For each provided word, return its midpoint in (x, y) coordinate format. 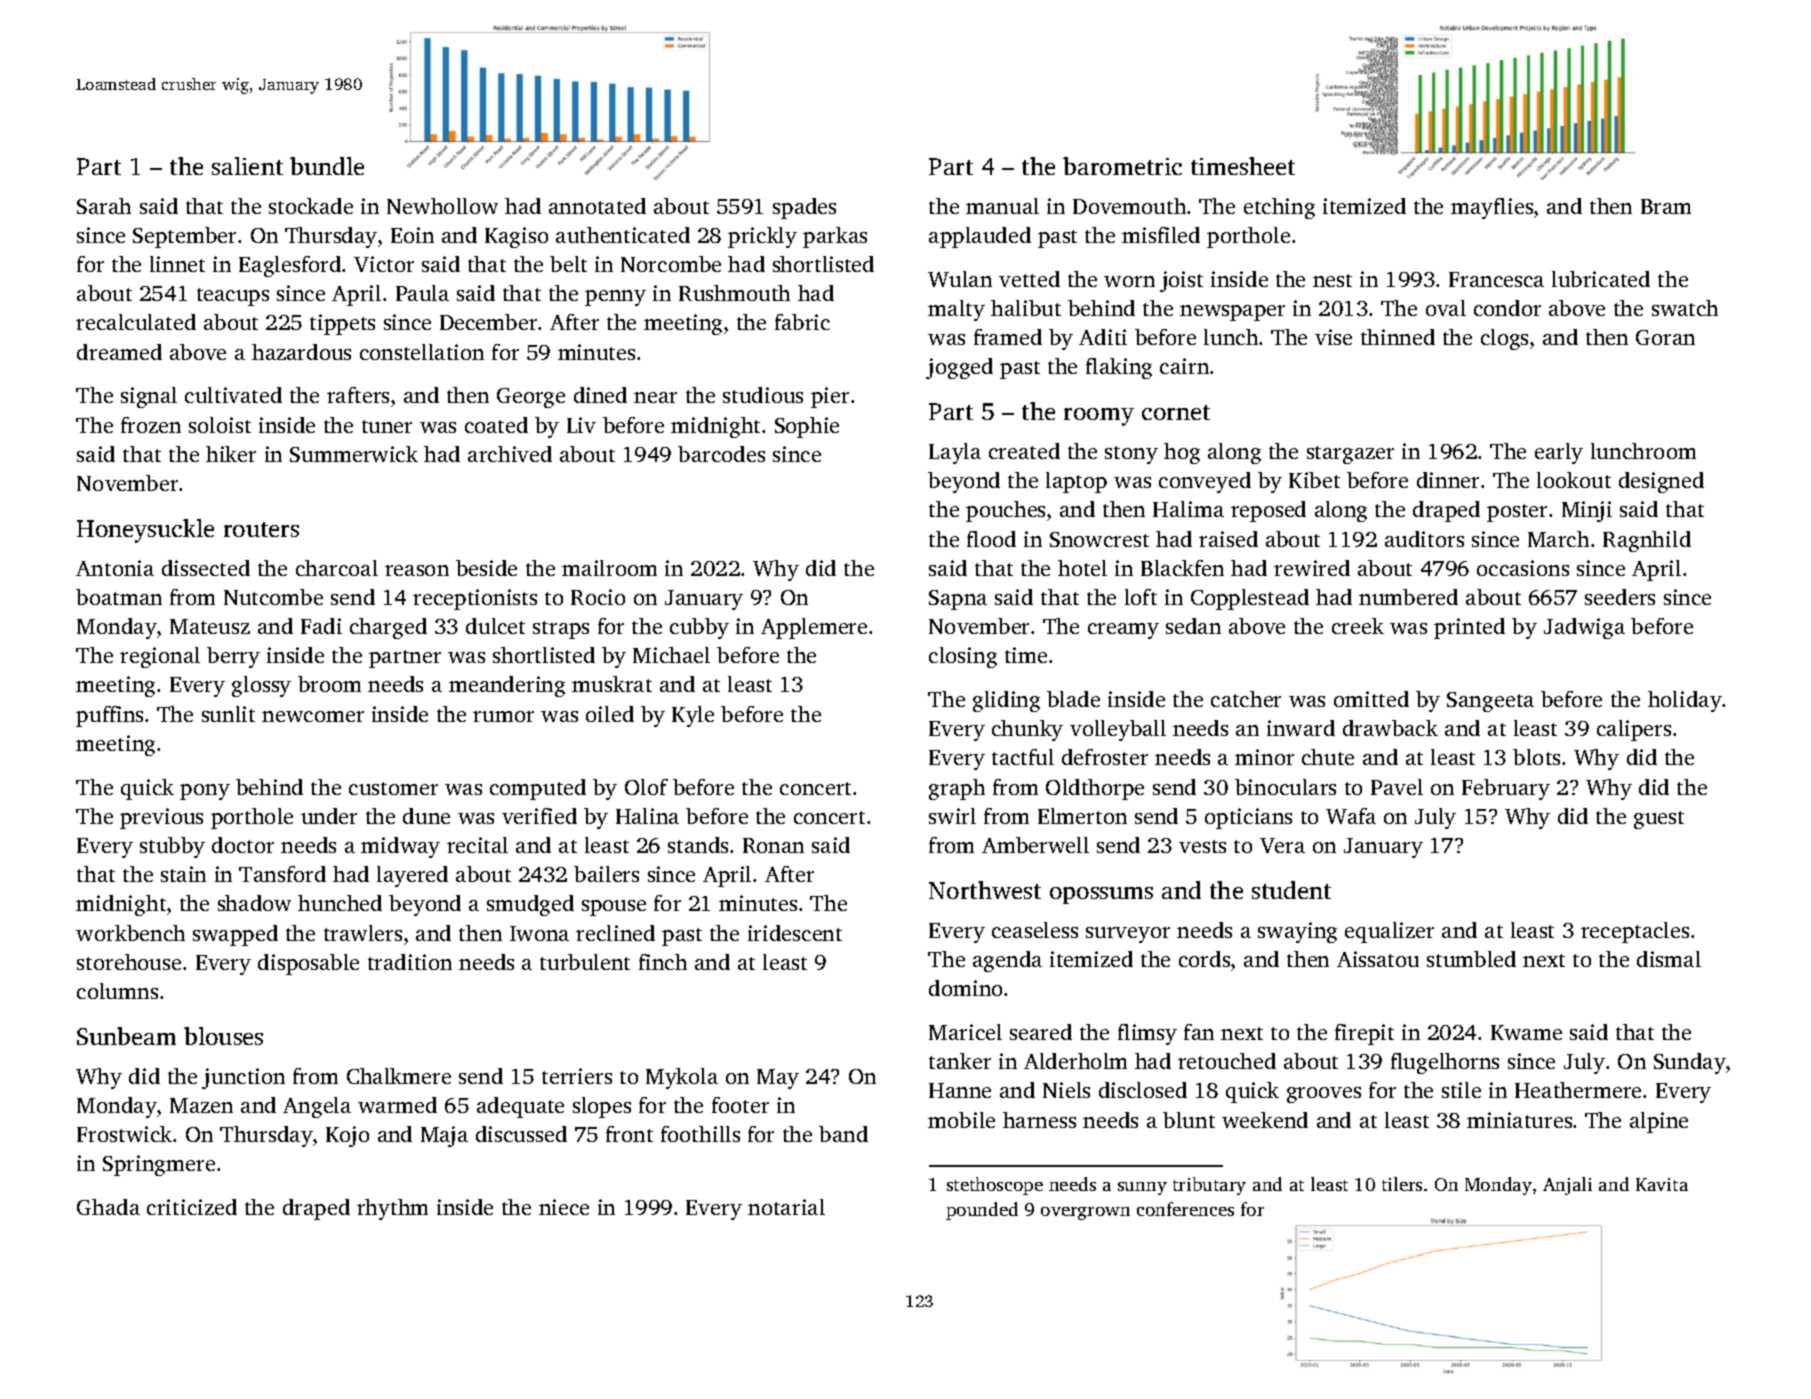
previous (161, 818)
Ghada (108, 1207)
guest (1659, 820)
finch (663, 962)
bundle (327, 166)
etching (1279, 208)
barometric (1122, 166)
